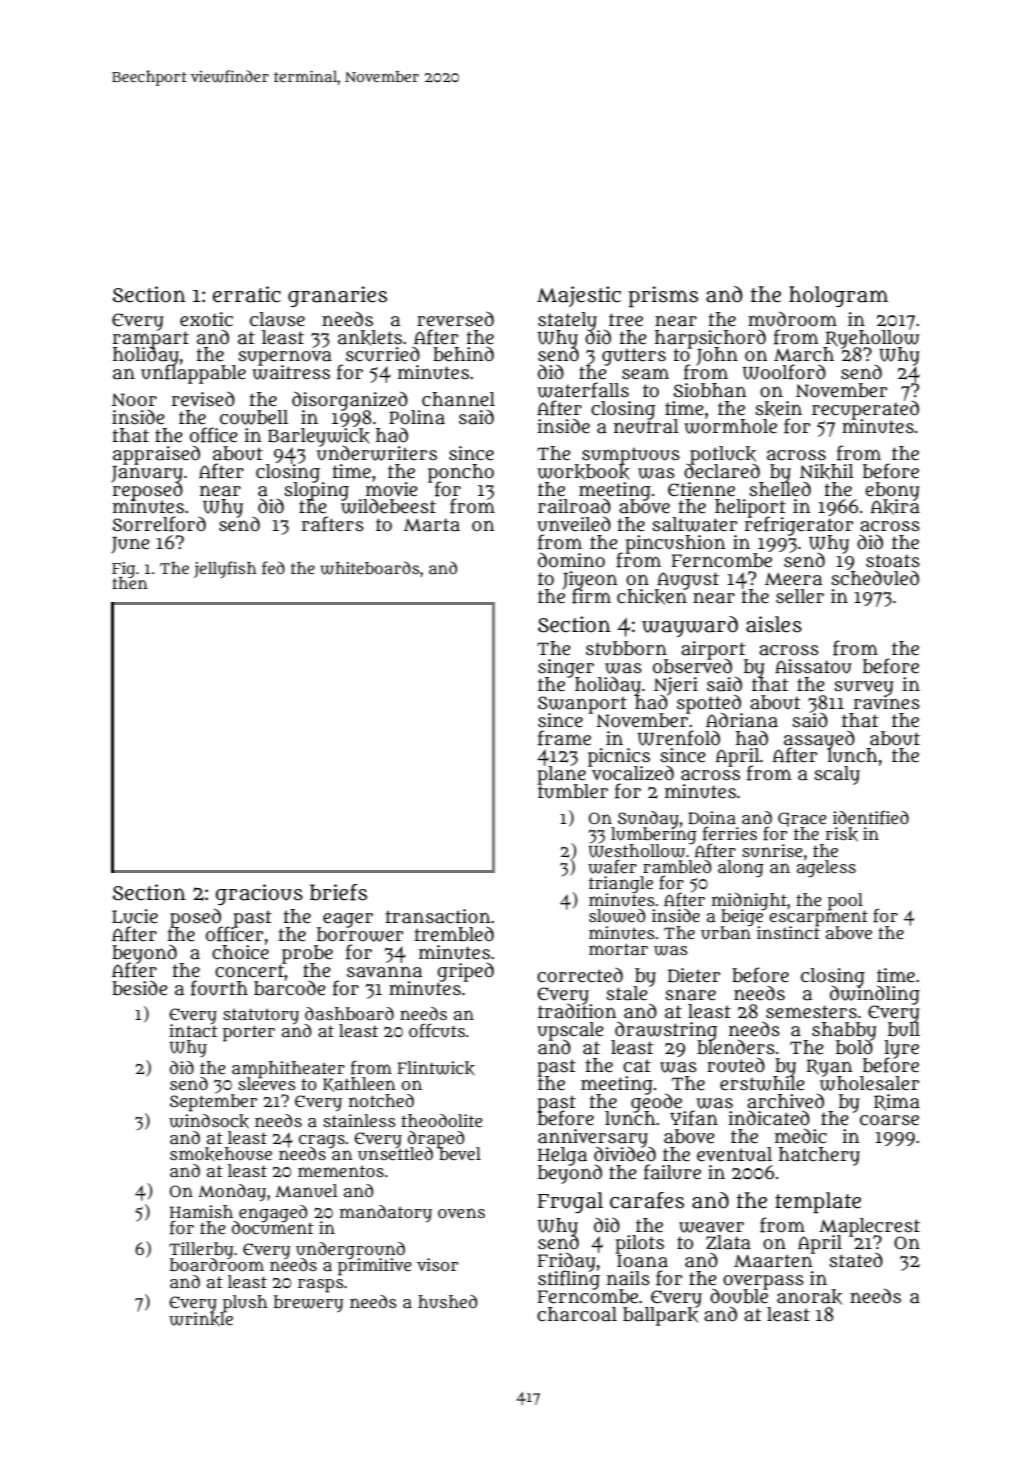  What do you see at coordinates (461, 1213) in the screenshot?
I see `ovens` at bounding box center [461, 1213].
